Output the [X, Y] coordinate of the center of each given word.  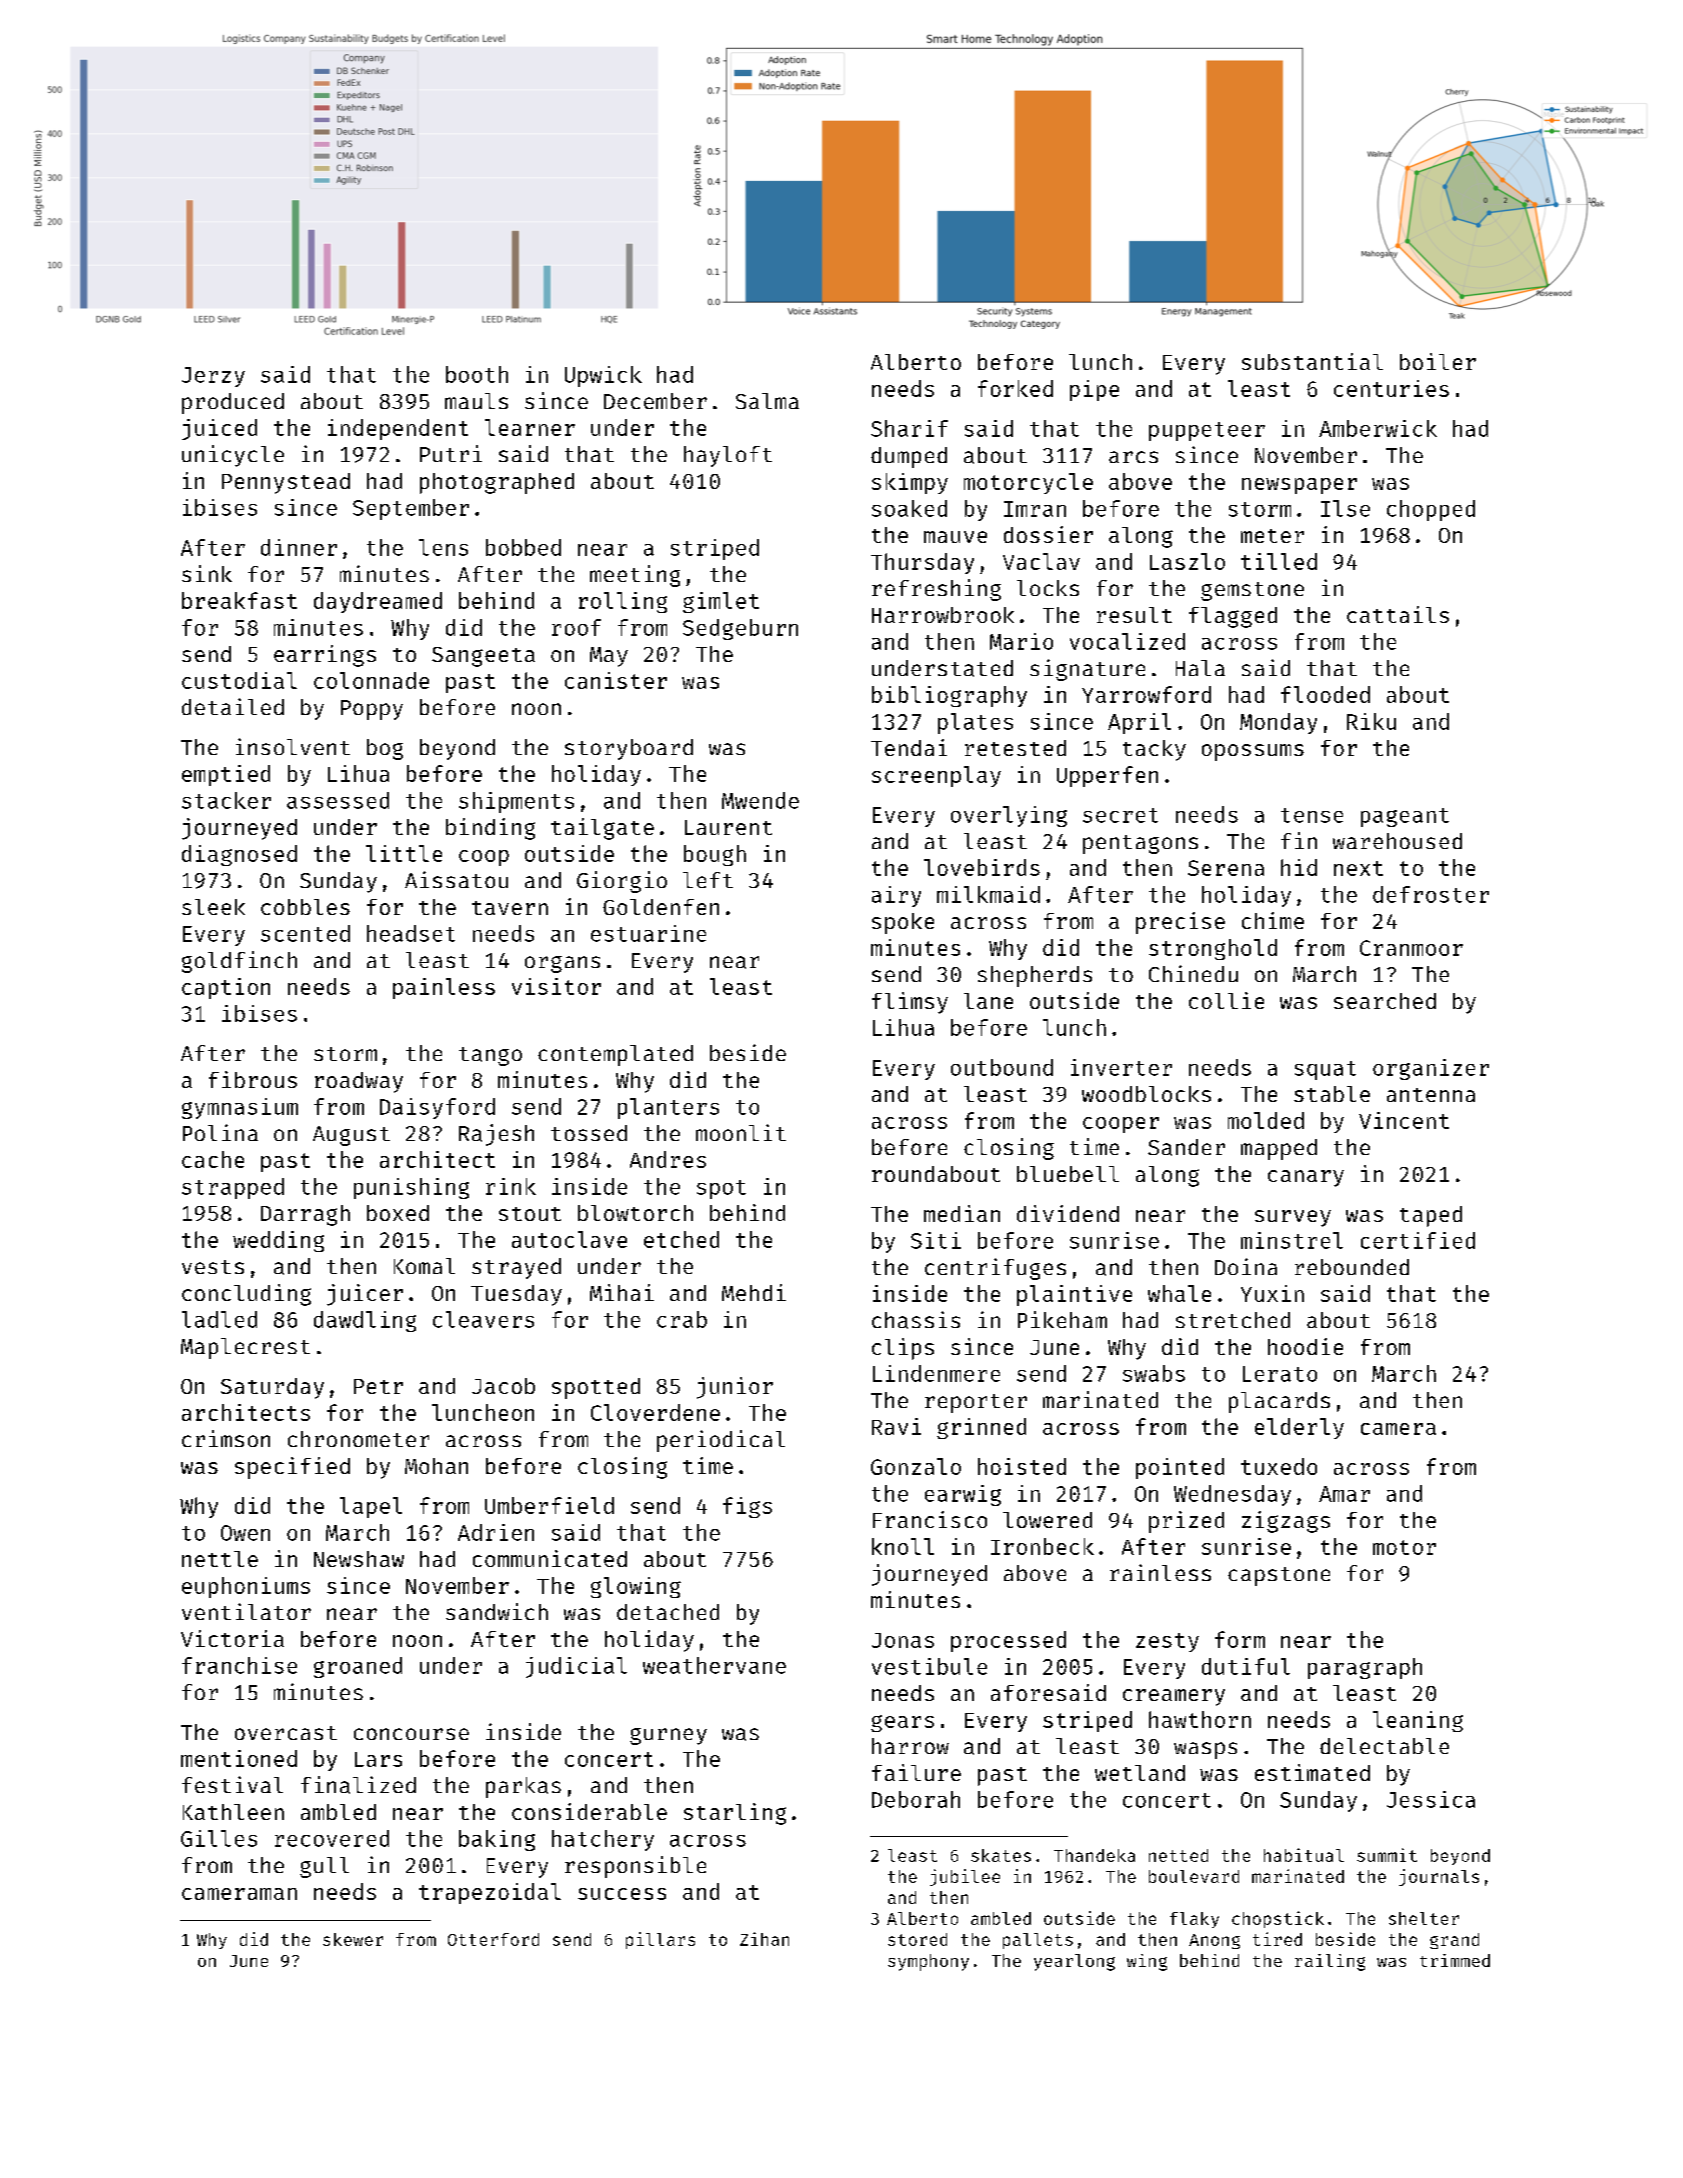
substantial [1312, 361]
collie [1226, 1000]
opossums [1253, 752]
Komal [424, 1266]
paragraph [1365, 1668]
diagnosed [239, 855]
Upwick [603, 376]
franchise [239, 1665]
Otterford [493, 1939]
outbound [1002, 1067]
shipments [516, 802]
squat [1325, 1070]
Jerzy [213, 377]
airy [896, 896]
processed [1008, 1641]
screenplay [936, 776]
